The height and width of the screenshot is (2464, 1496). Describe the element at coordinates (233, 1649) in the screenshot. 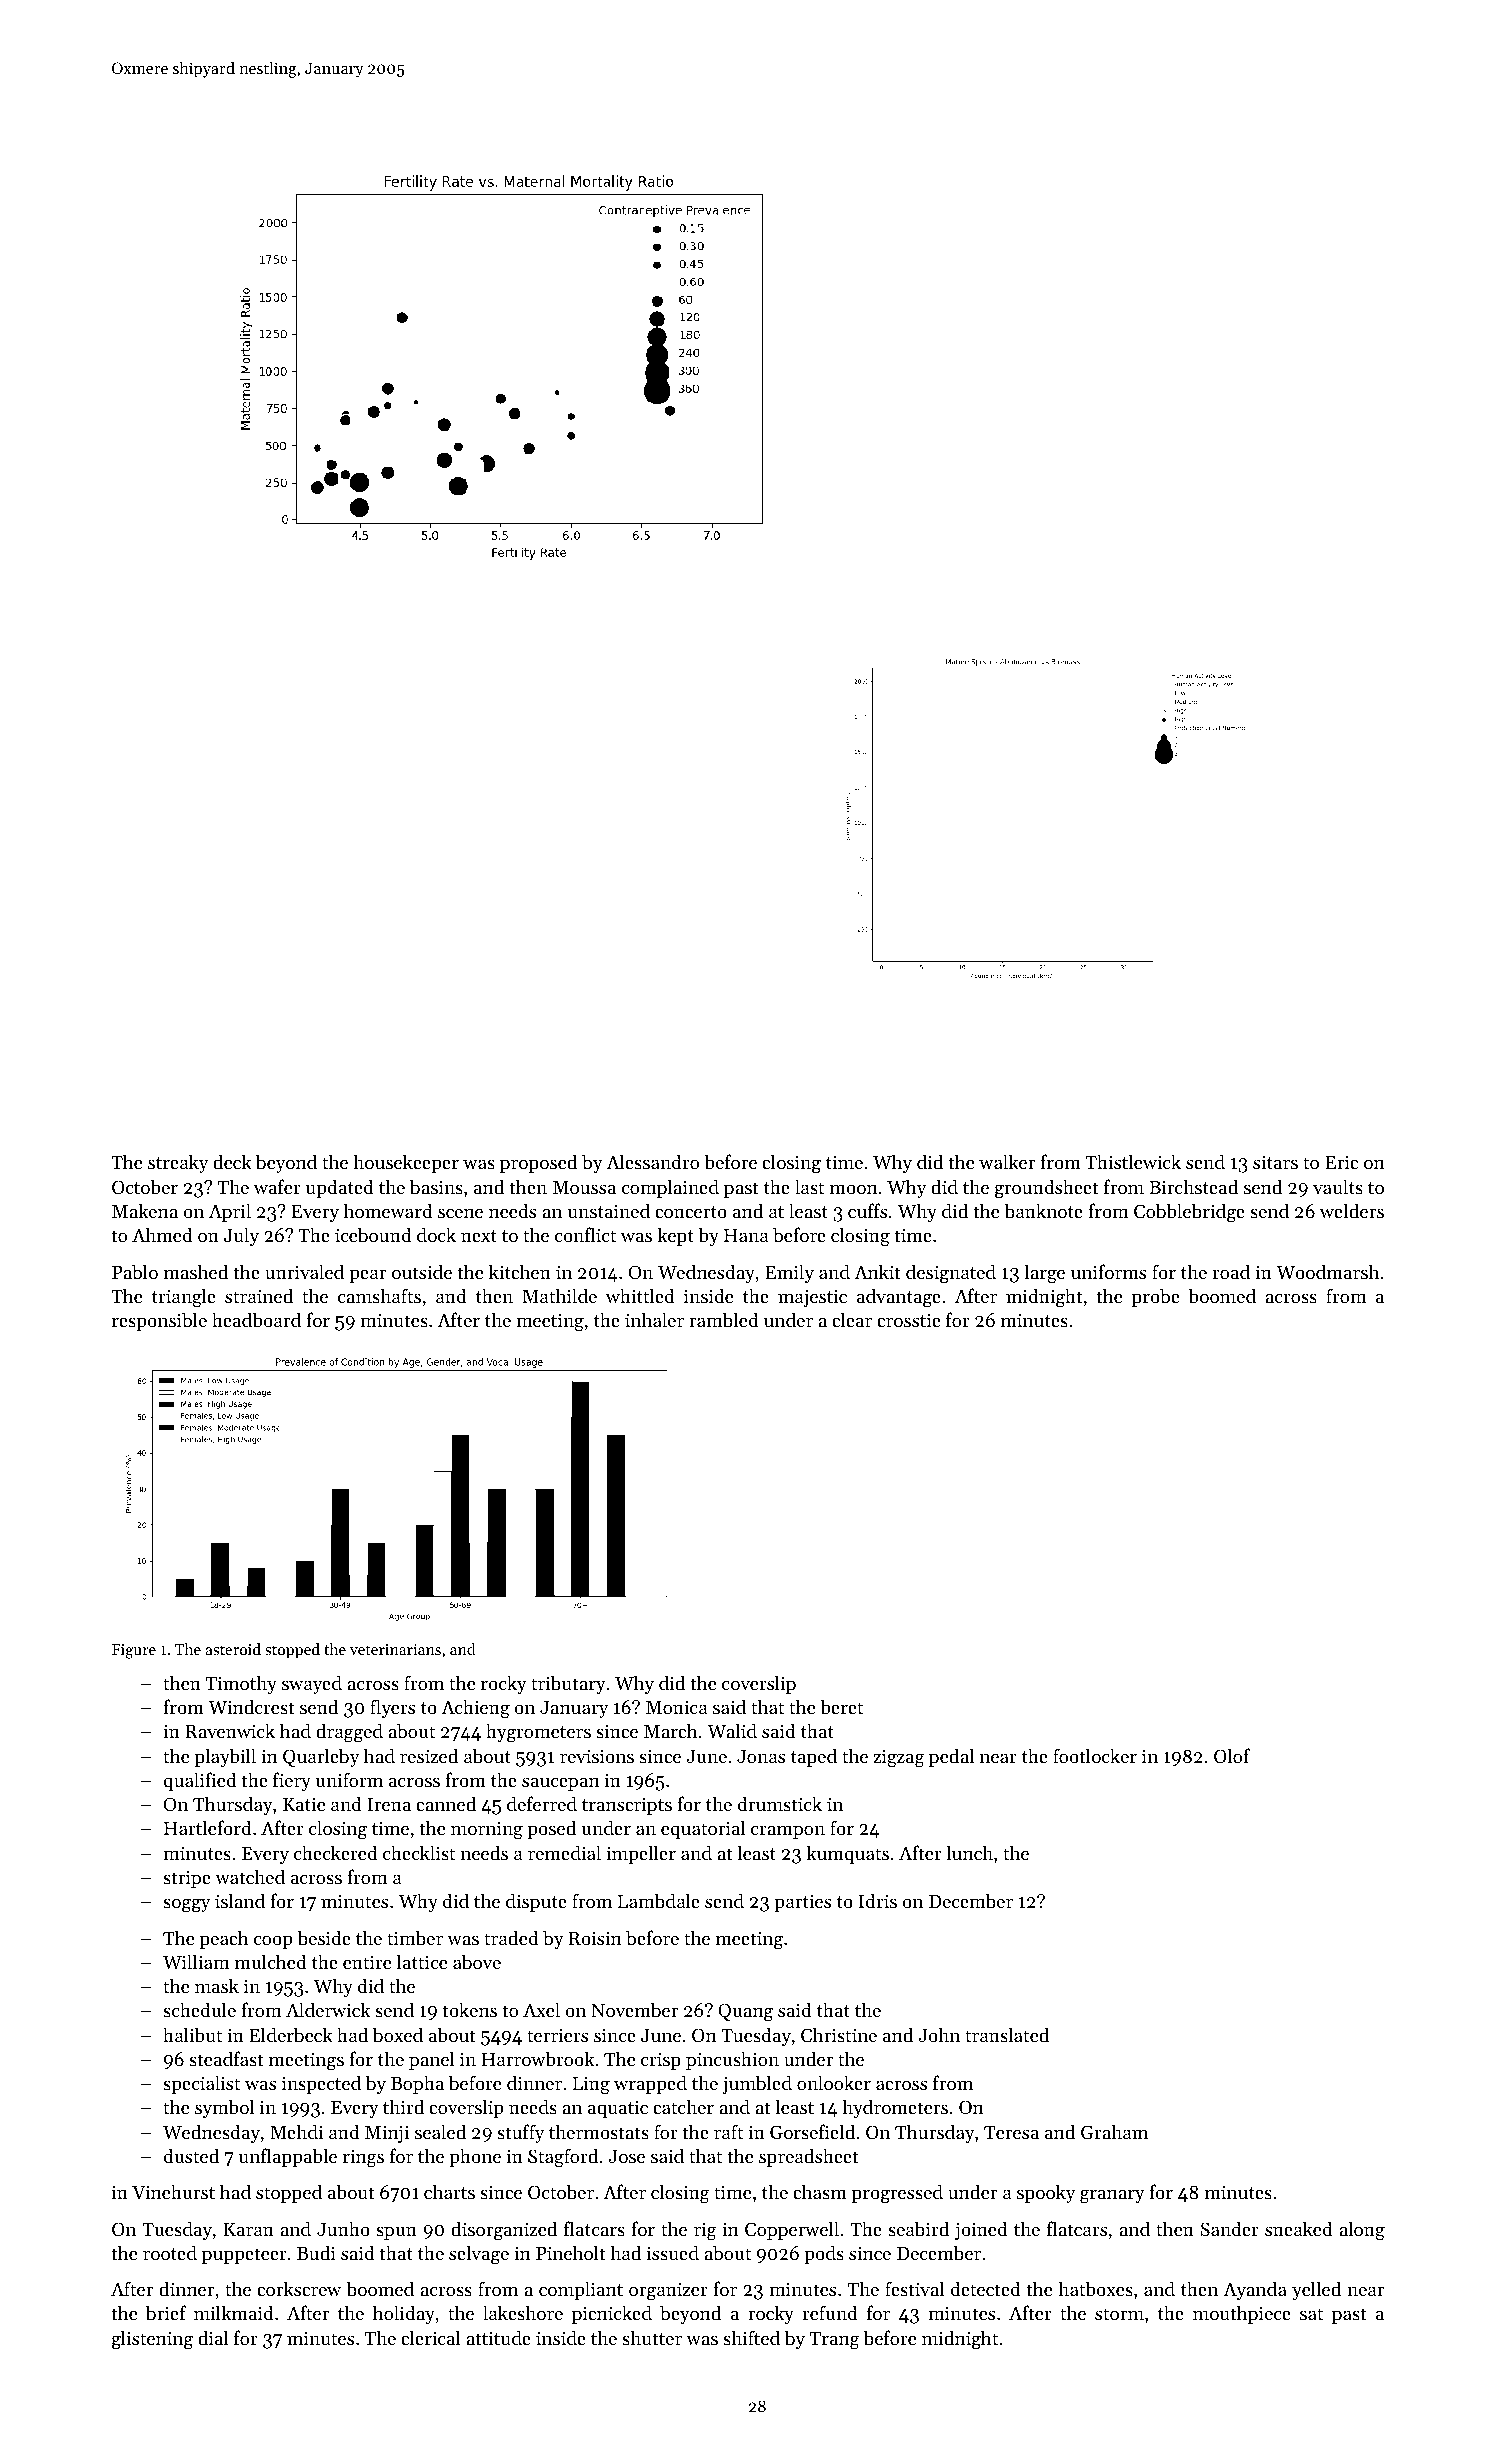

I see `asteroid` at that location.
